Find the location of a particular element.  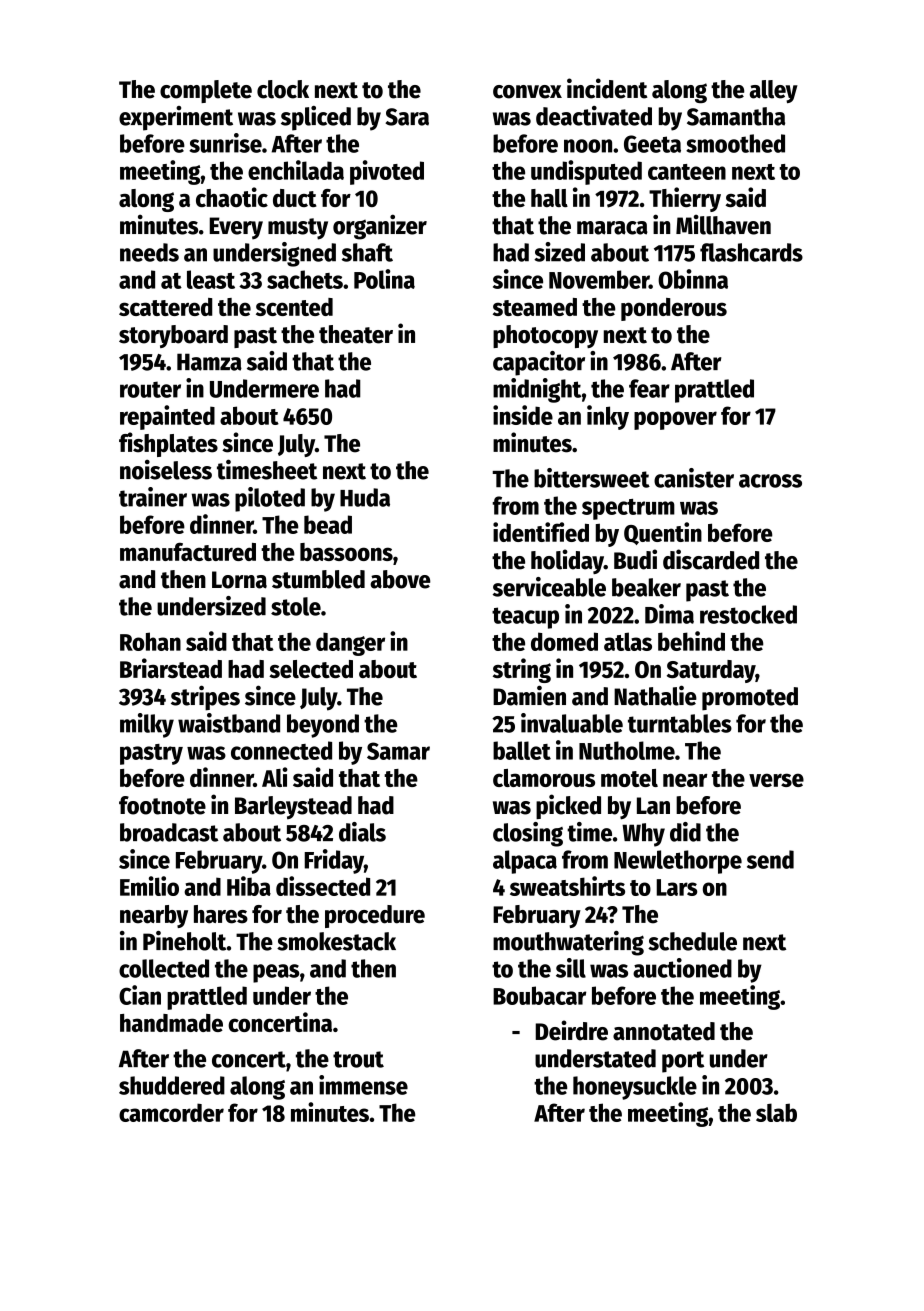

Huda is located at coordinates (365, 497).
